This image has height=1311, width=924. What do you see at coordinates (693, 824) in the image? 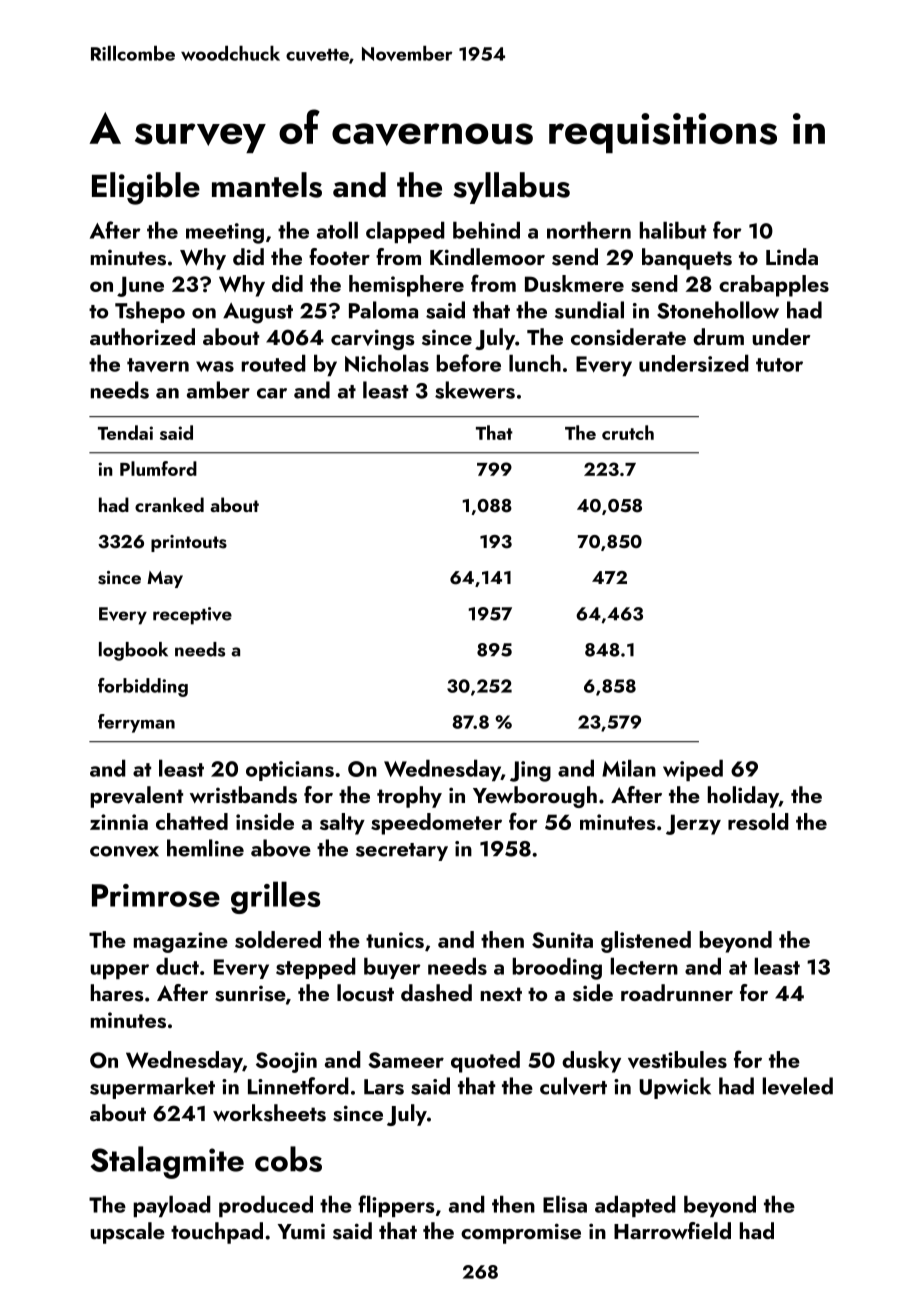
I see `Jerzy` at bounding box center [693, 824].
